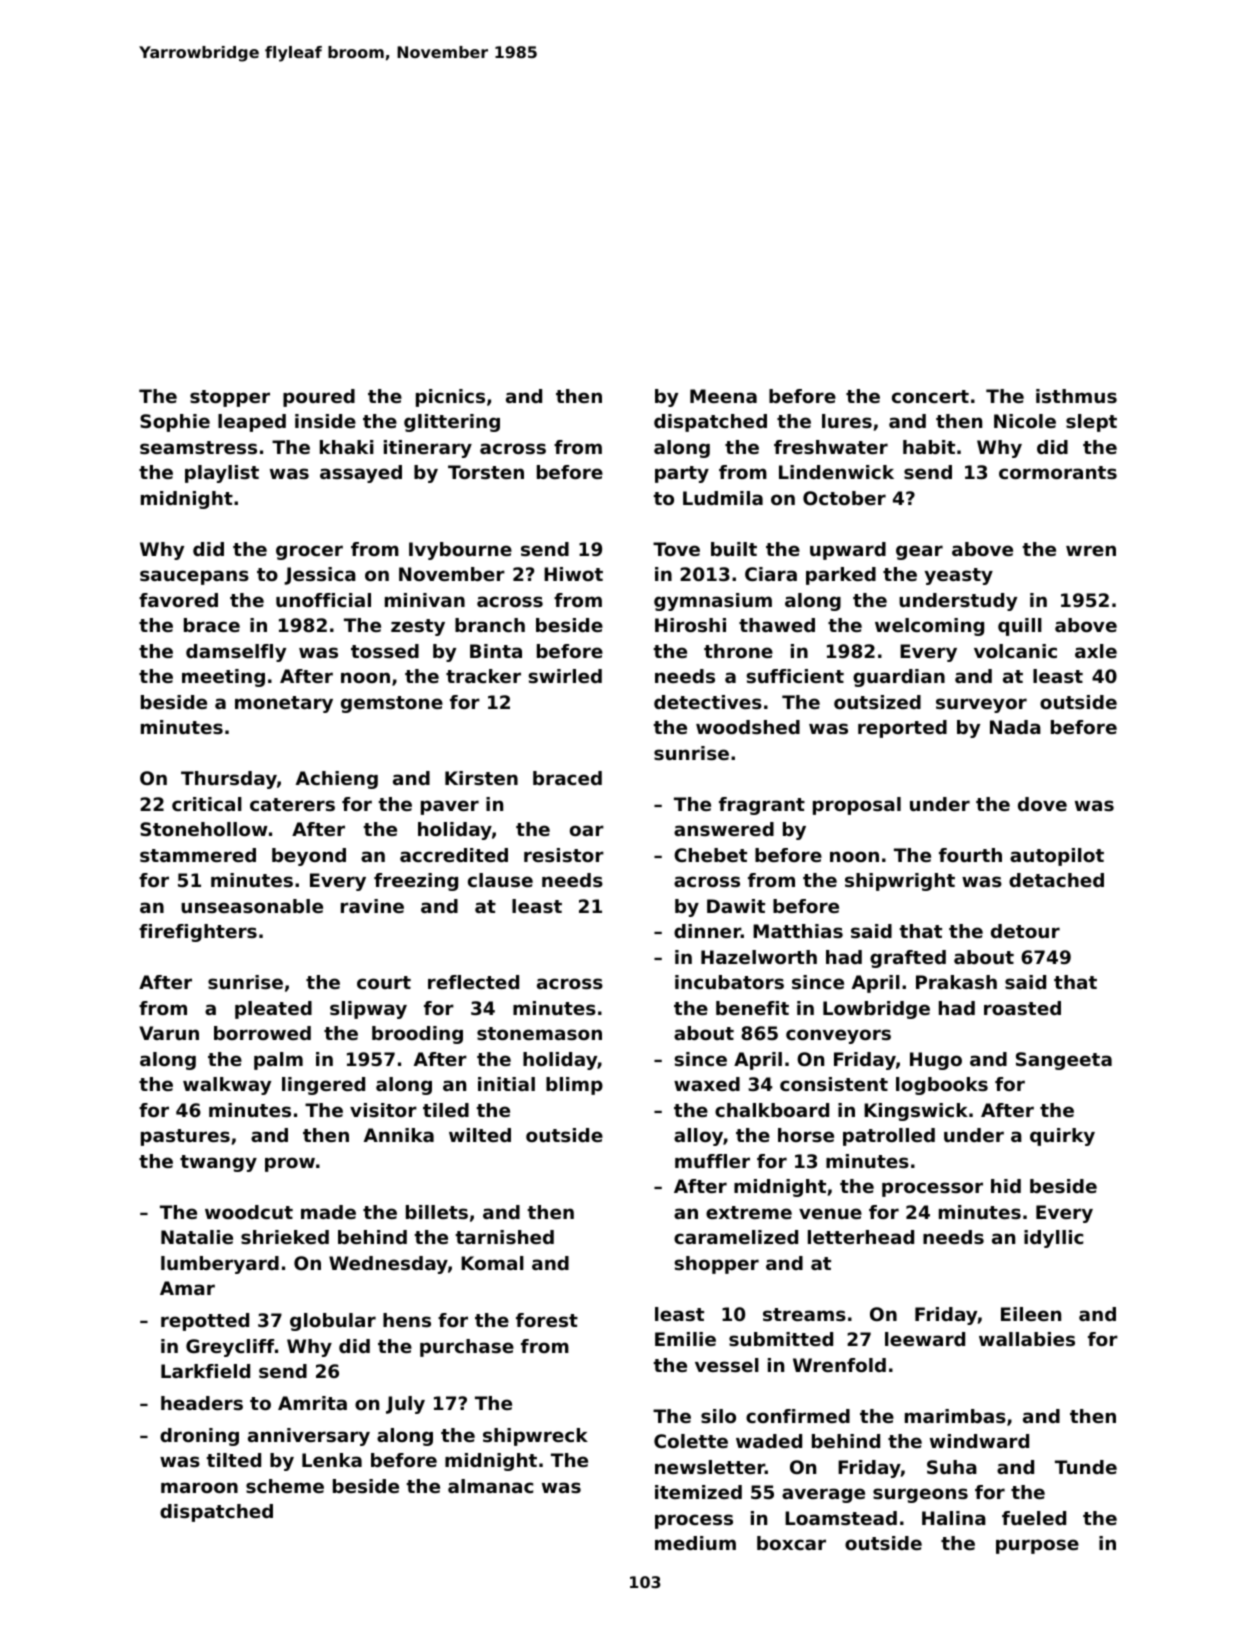 Image resolution: width=1257 pixels, height=1626 pixels. Describe the element at coordinates (1020, 627) in the document. I see `quill` at that location.
